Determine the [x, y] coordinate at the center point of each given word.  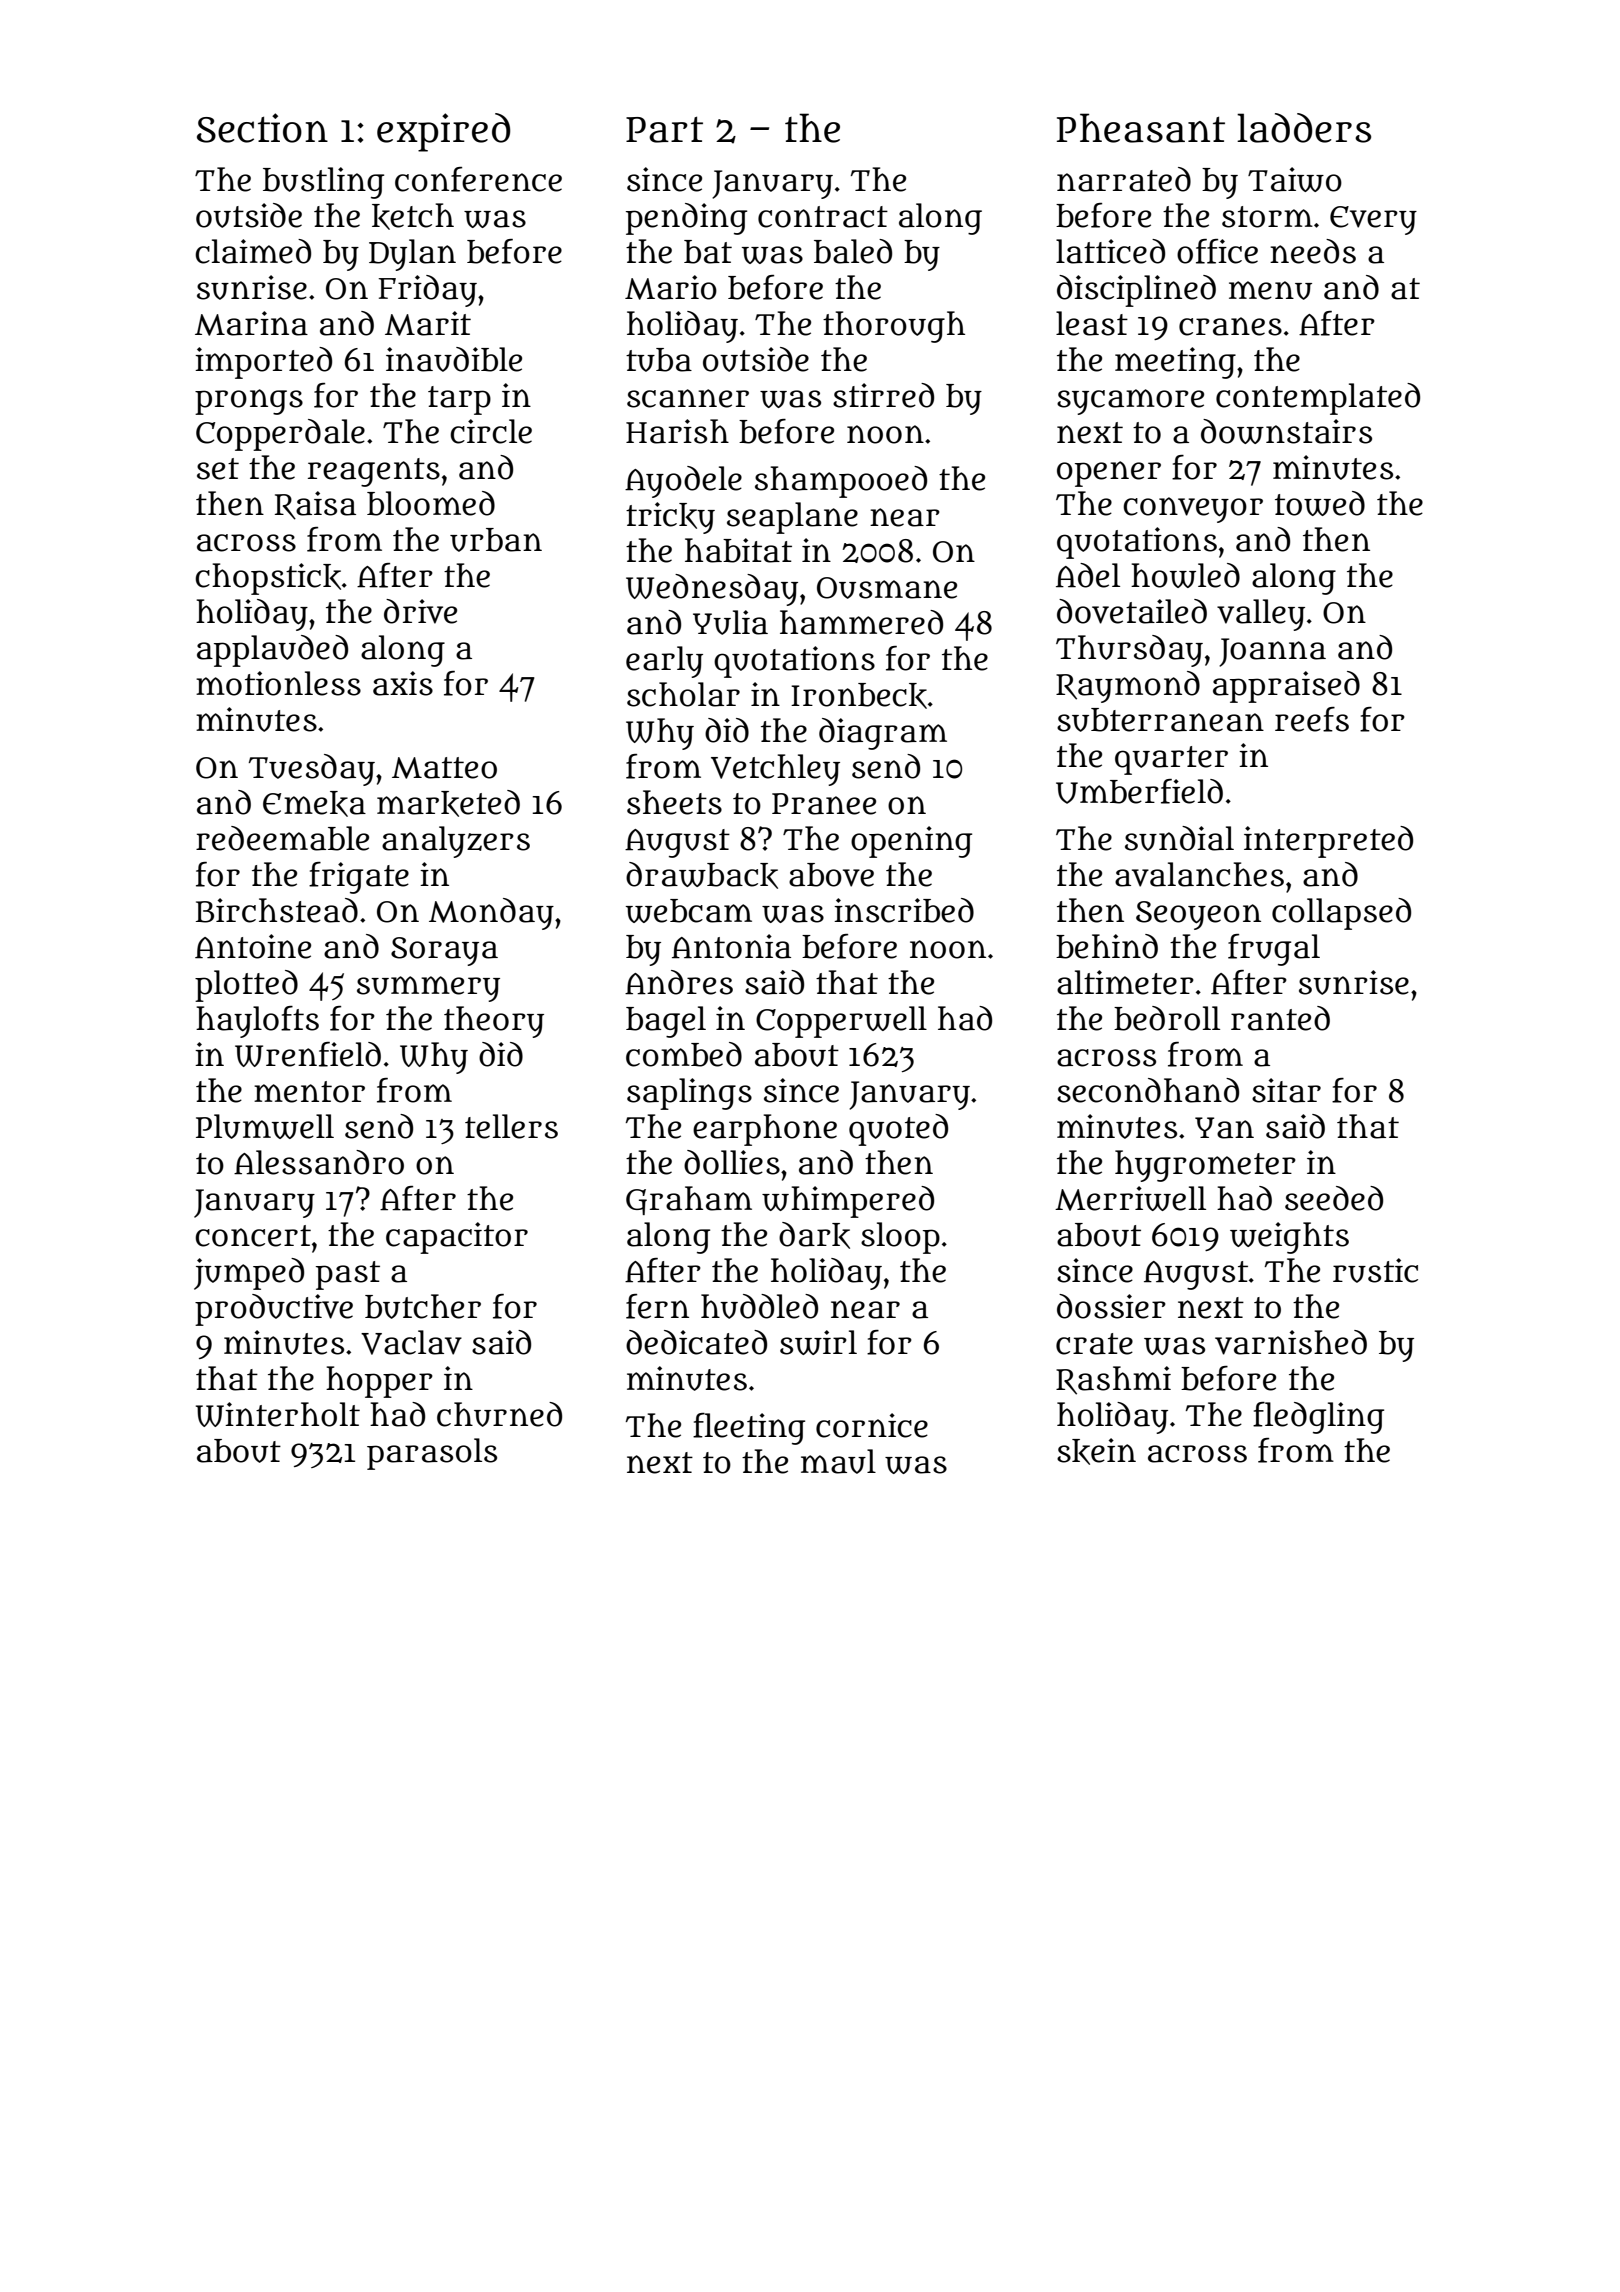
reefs [1312, 719]
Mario [671, 287]
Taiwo [1295, 179]
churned [499, 1414]
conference [478, 179]
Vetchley [775, 770]
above [831, 875]
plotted [246, 986]
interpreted [1328, 842]
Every [1373, 220]
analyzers [456, 842]
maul [838, 1461]
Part [664, 130]
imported [263, 363]
